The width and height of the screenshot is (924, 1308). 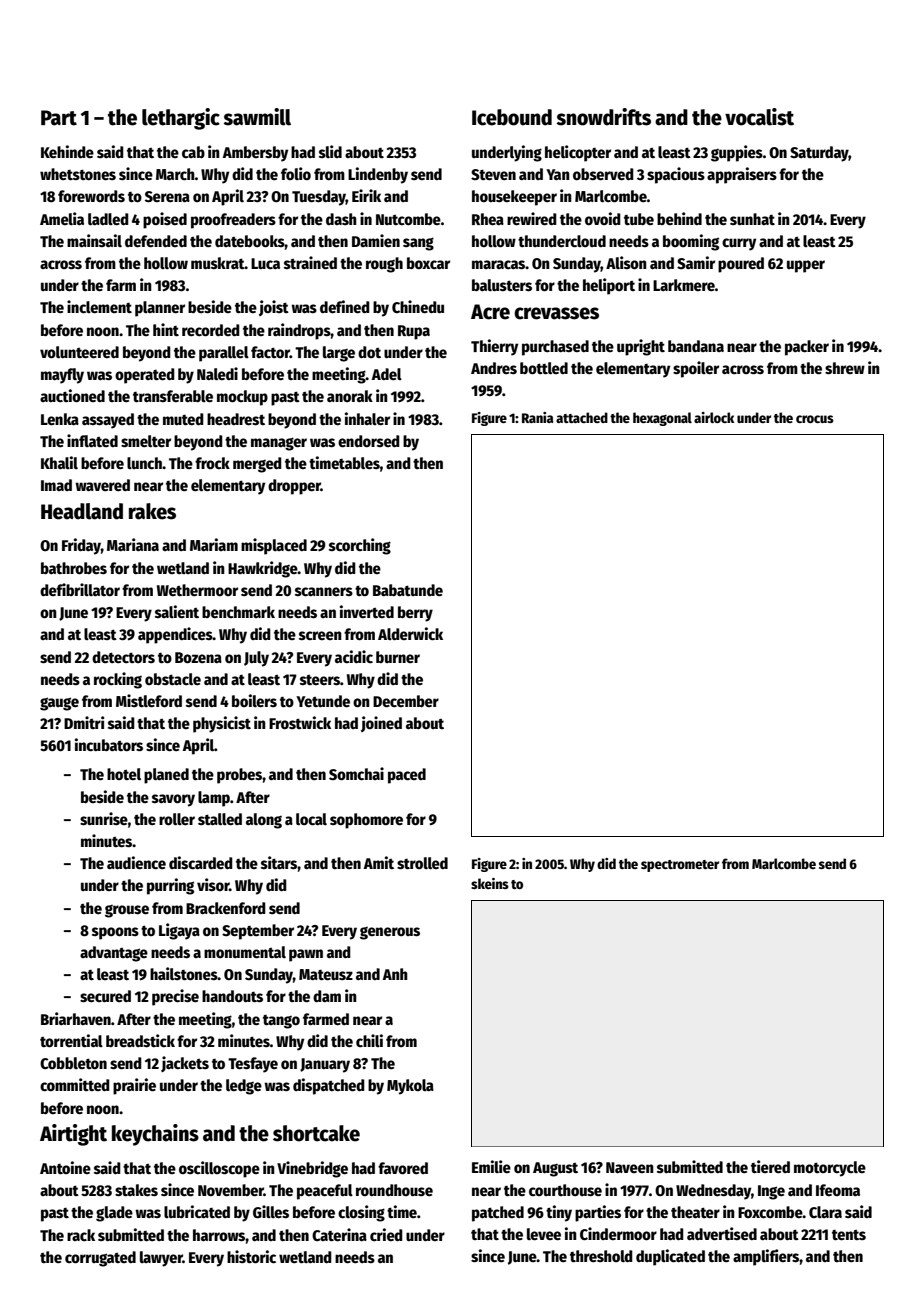 What do you see at coordinates (395, 974) in the screenshot?
I see `Anh` at bounding box center [395, 974].
